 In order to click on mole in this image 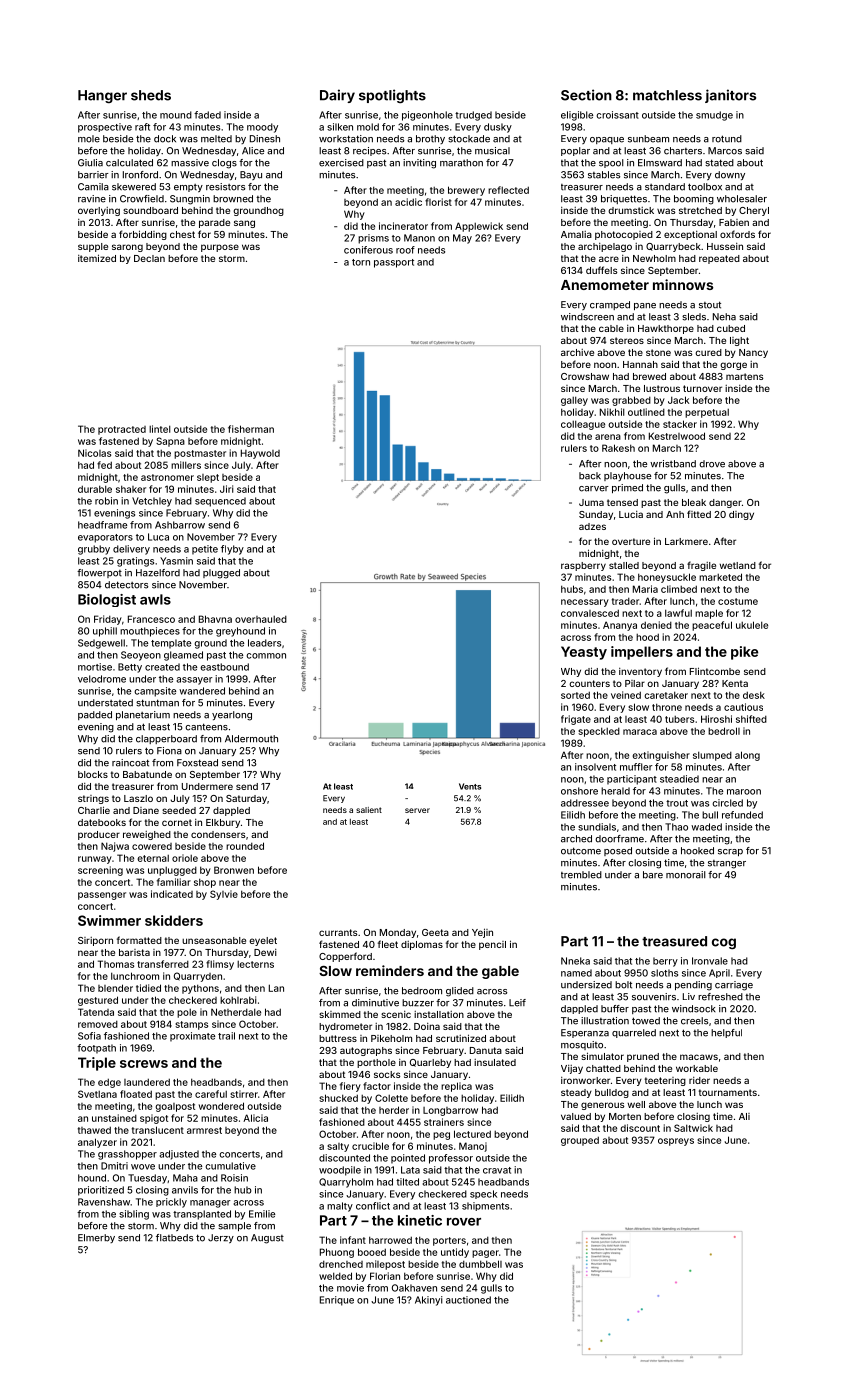, I will do `click(89, 139)`.
